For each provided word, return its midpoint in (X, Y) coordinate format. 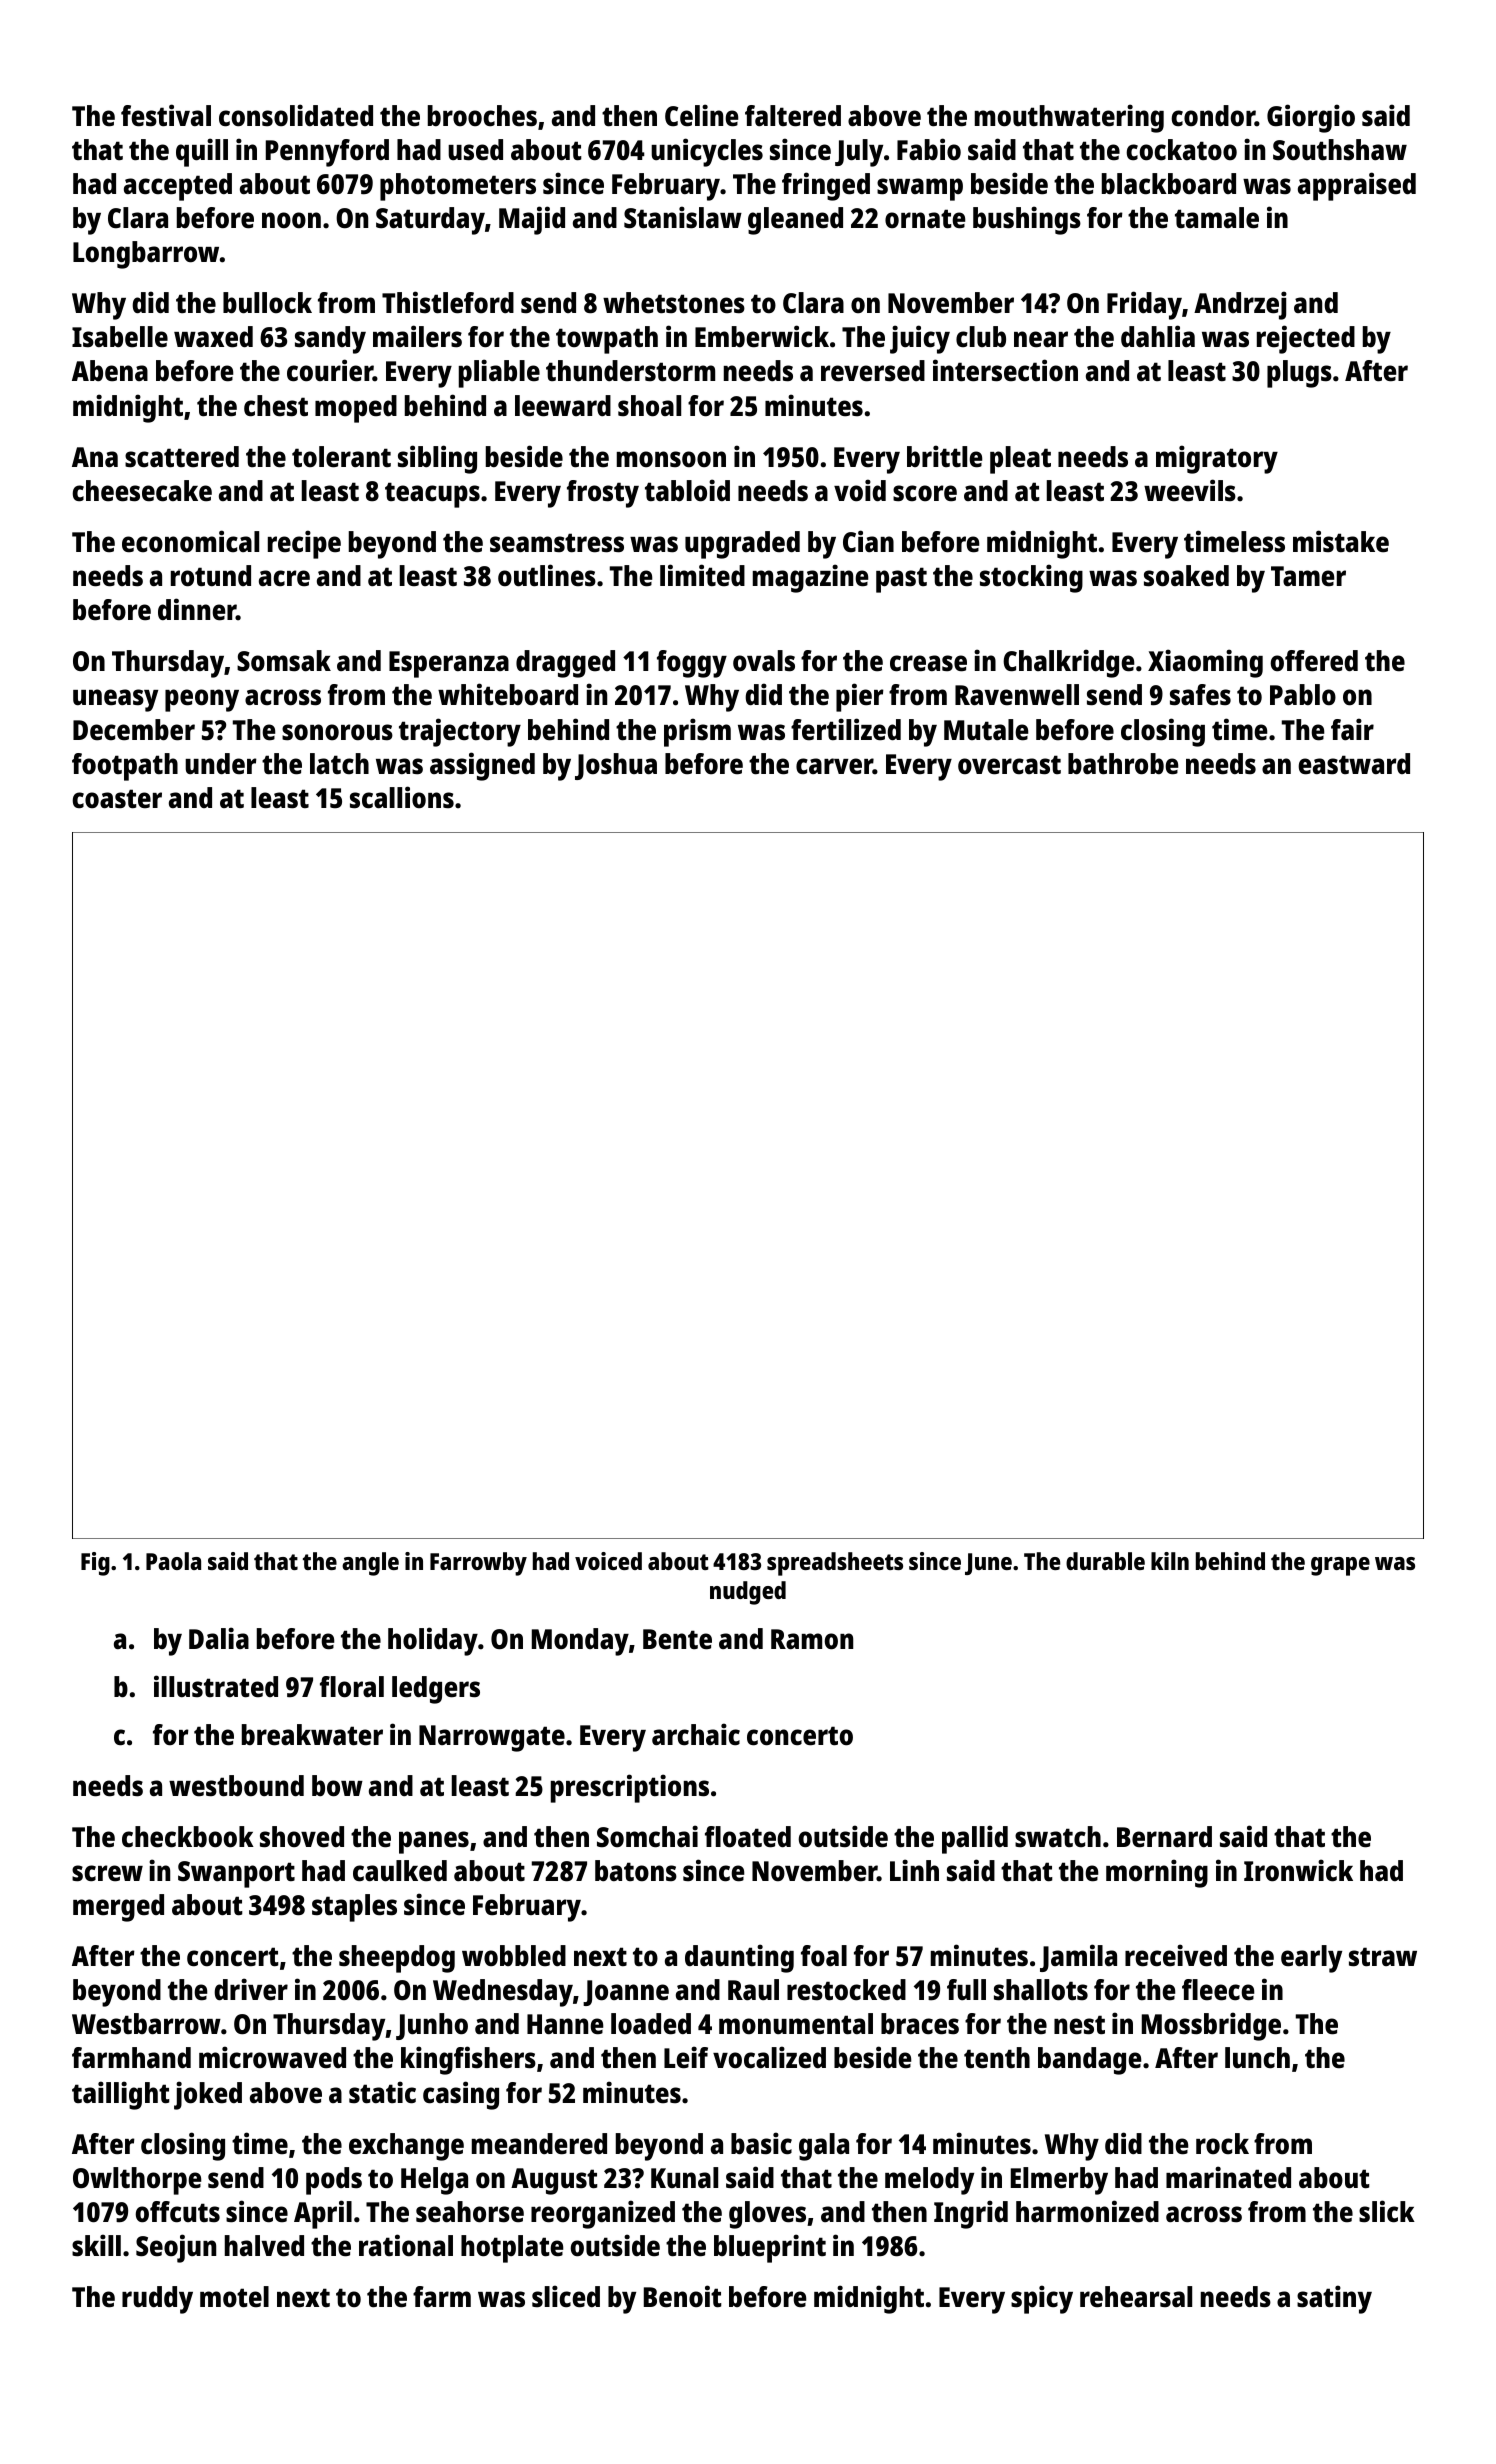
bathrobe (1123, 764)
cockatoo (1181, 150)
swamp (920, 189)
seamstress (557, 543)
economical (190, 541)
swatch (1058, 1837)
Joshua (616, 766)
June (988, 1564)
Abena (110, 371)
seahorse (470, 2212)
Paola (173, 1561)
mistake (1341, 541)
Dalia (219, 1638)
